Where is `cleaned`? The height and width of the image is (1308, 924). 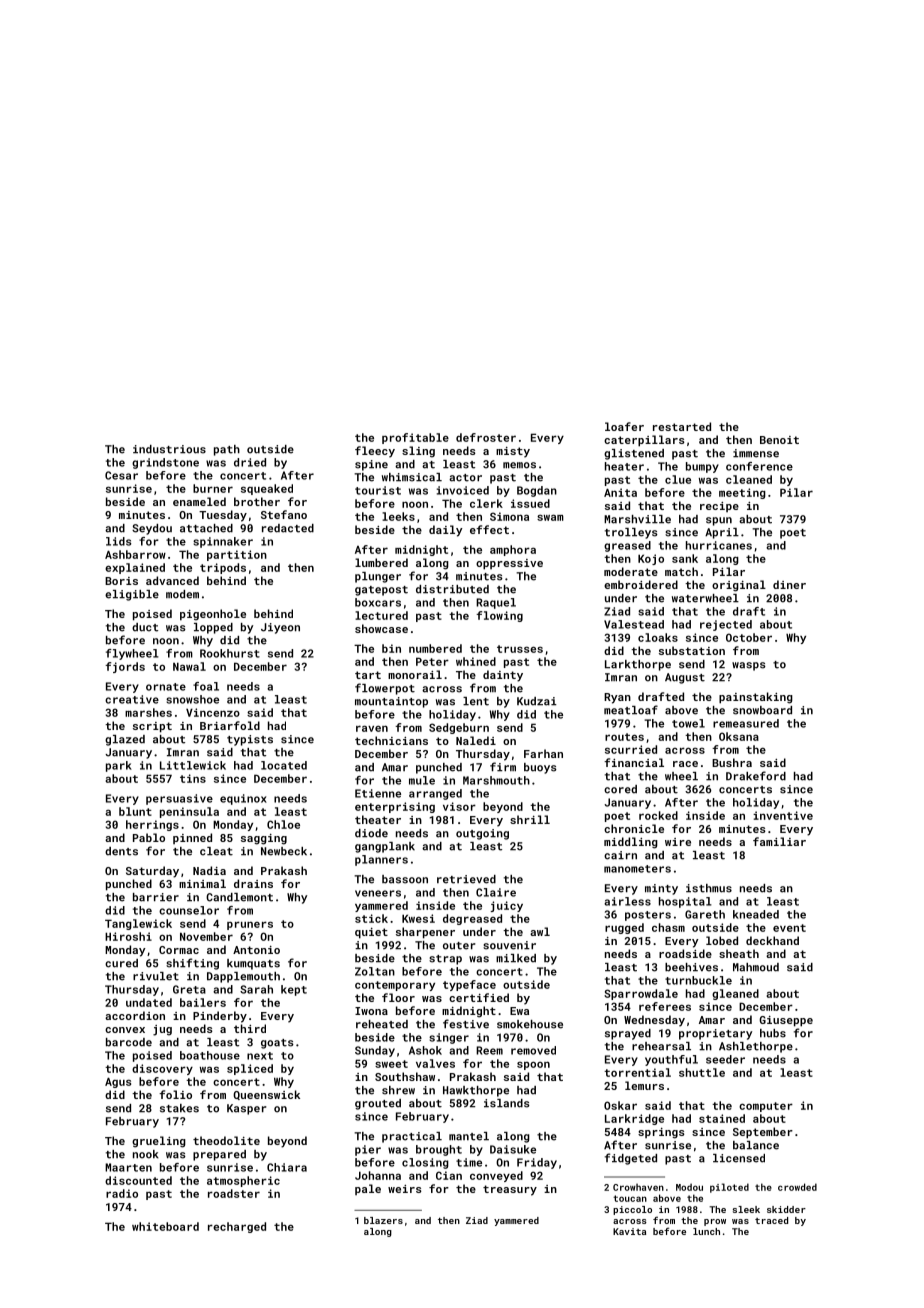 cleaned is located at coordinates (749, 479).
